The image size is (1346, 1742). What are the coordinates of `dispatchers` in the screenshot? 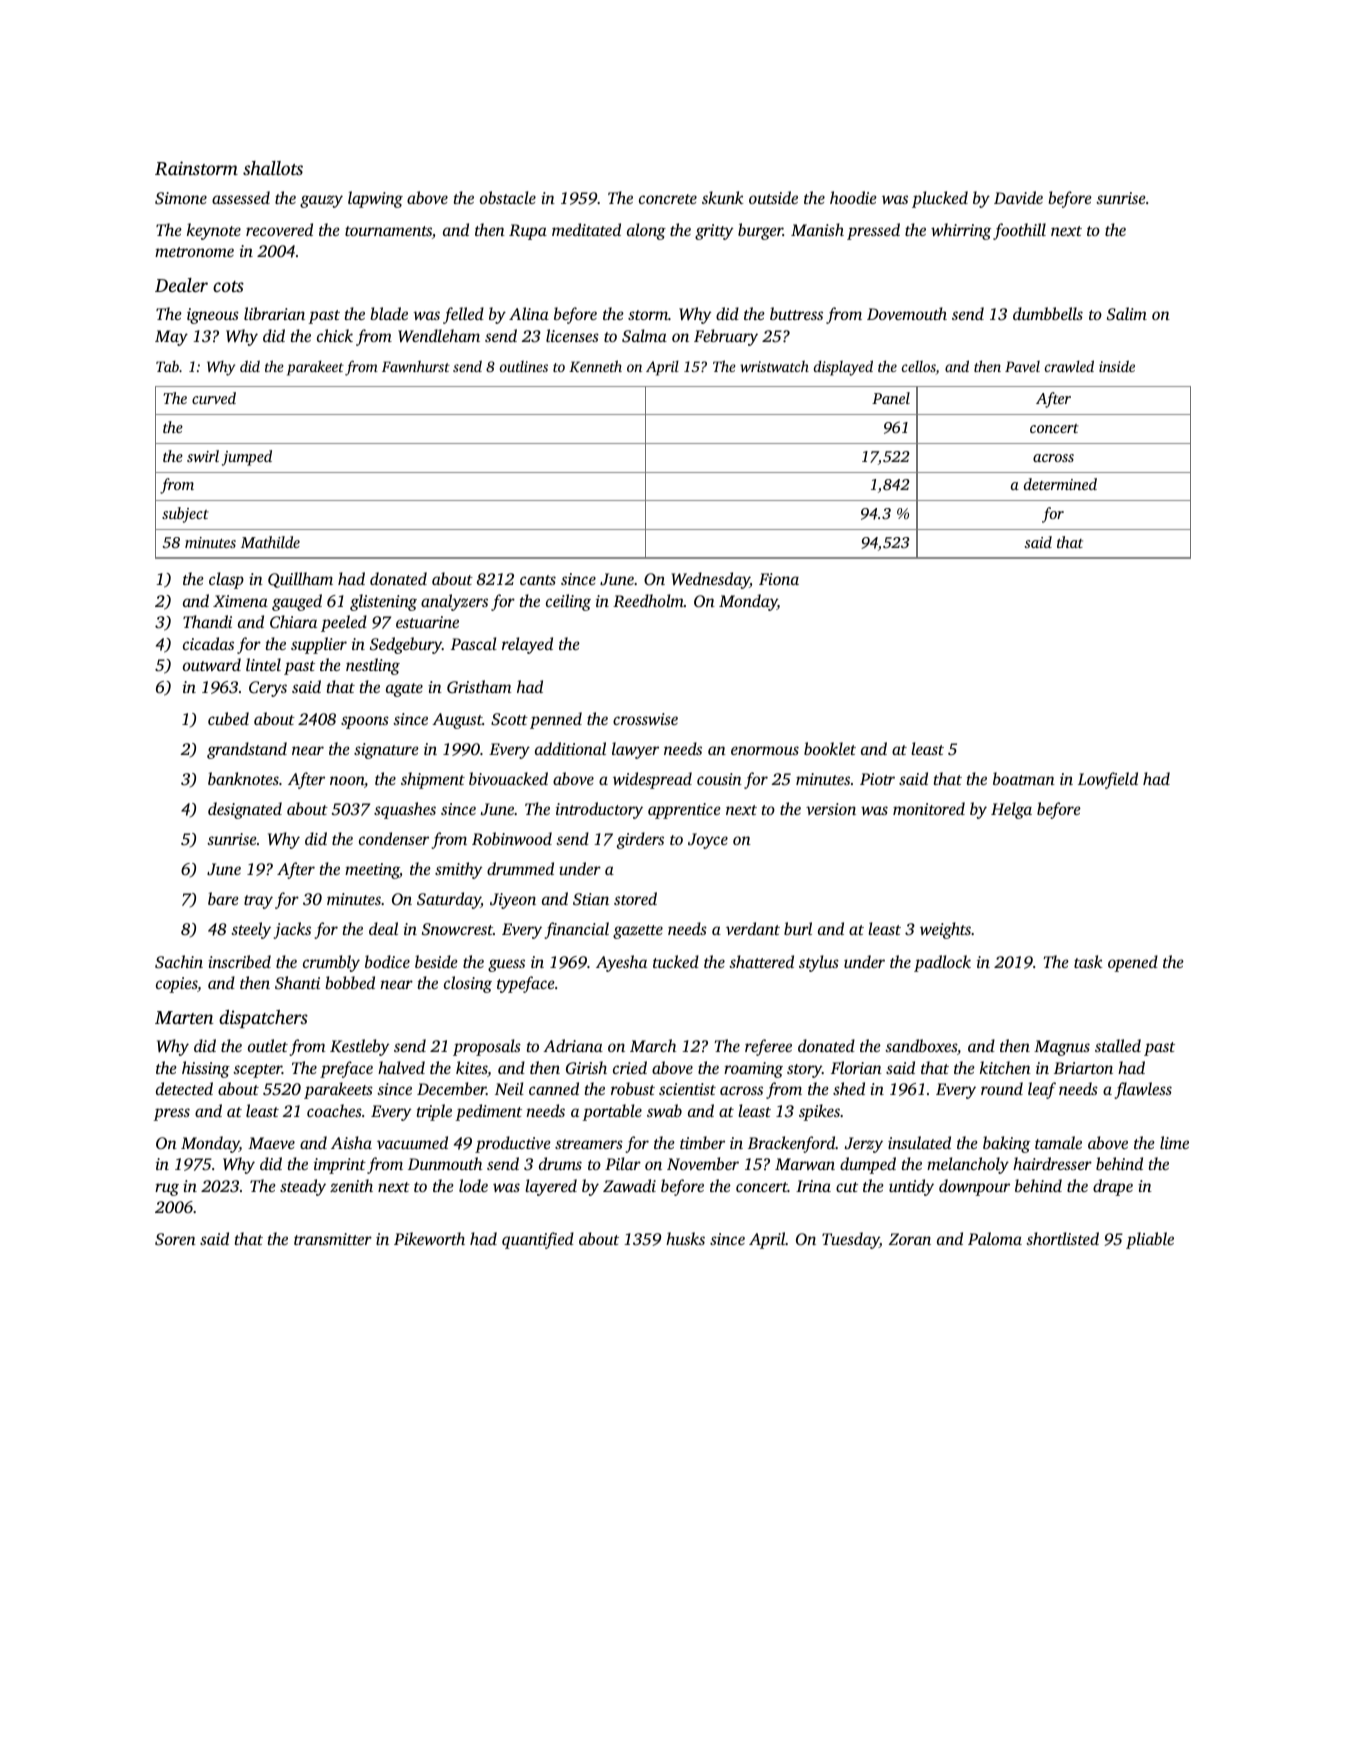 It's located at (263, 1019).
